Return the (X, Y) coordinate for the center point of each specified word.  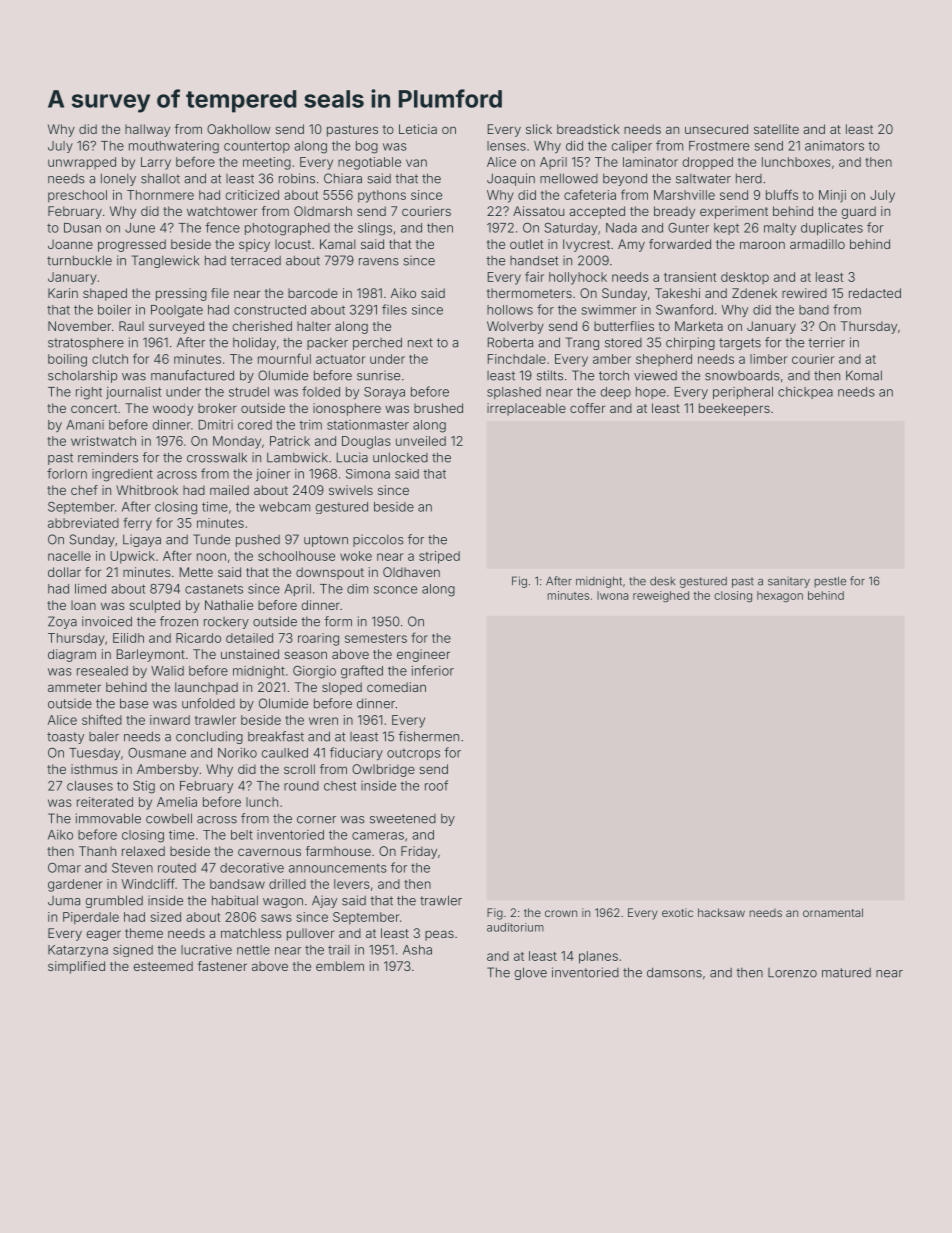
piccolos (378, 540)
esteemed (163, 966)
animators (834, 146)
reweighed (661, 597)
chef (84, 490)
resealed (102, 671)
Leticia (418, 129)
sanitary (789, 582)
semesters (376, 638)
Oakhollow (239, 129)
